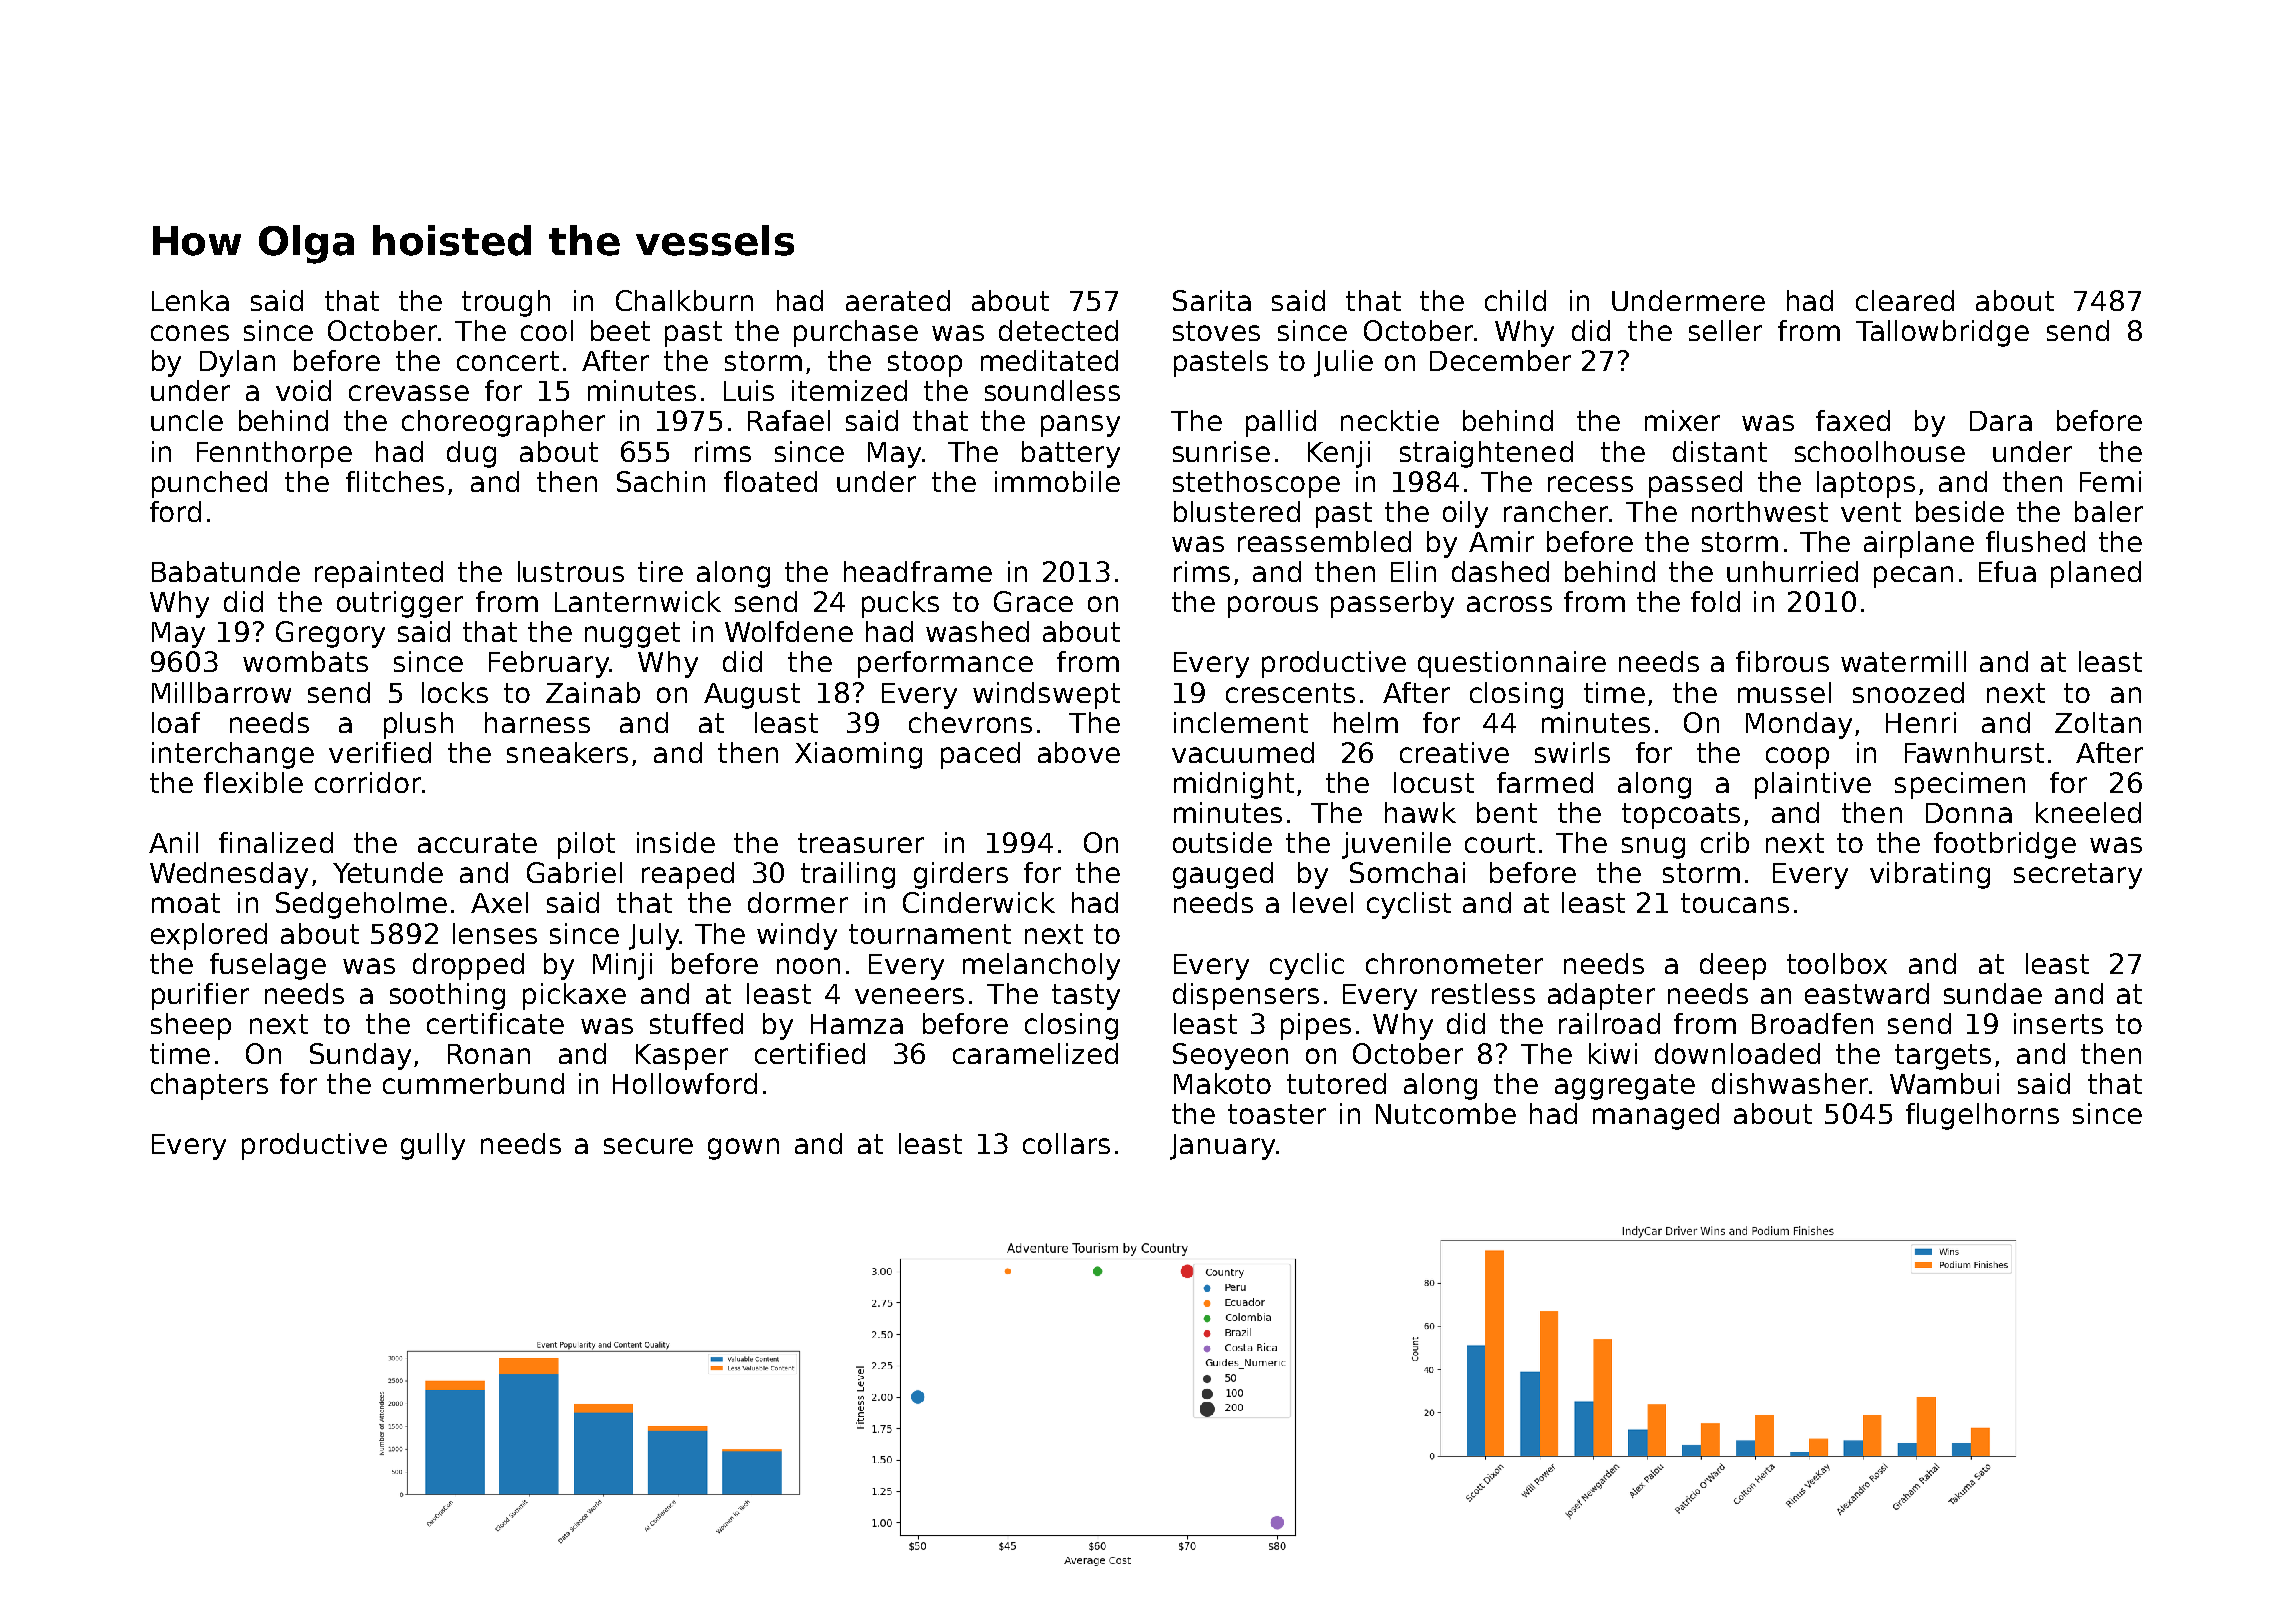  I want to click on headframe, so click(918, 571).
